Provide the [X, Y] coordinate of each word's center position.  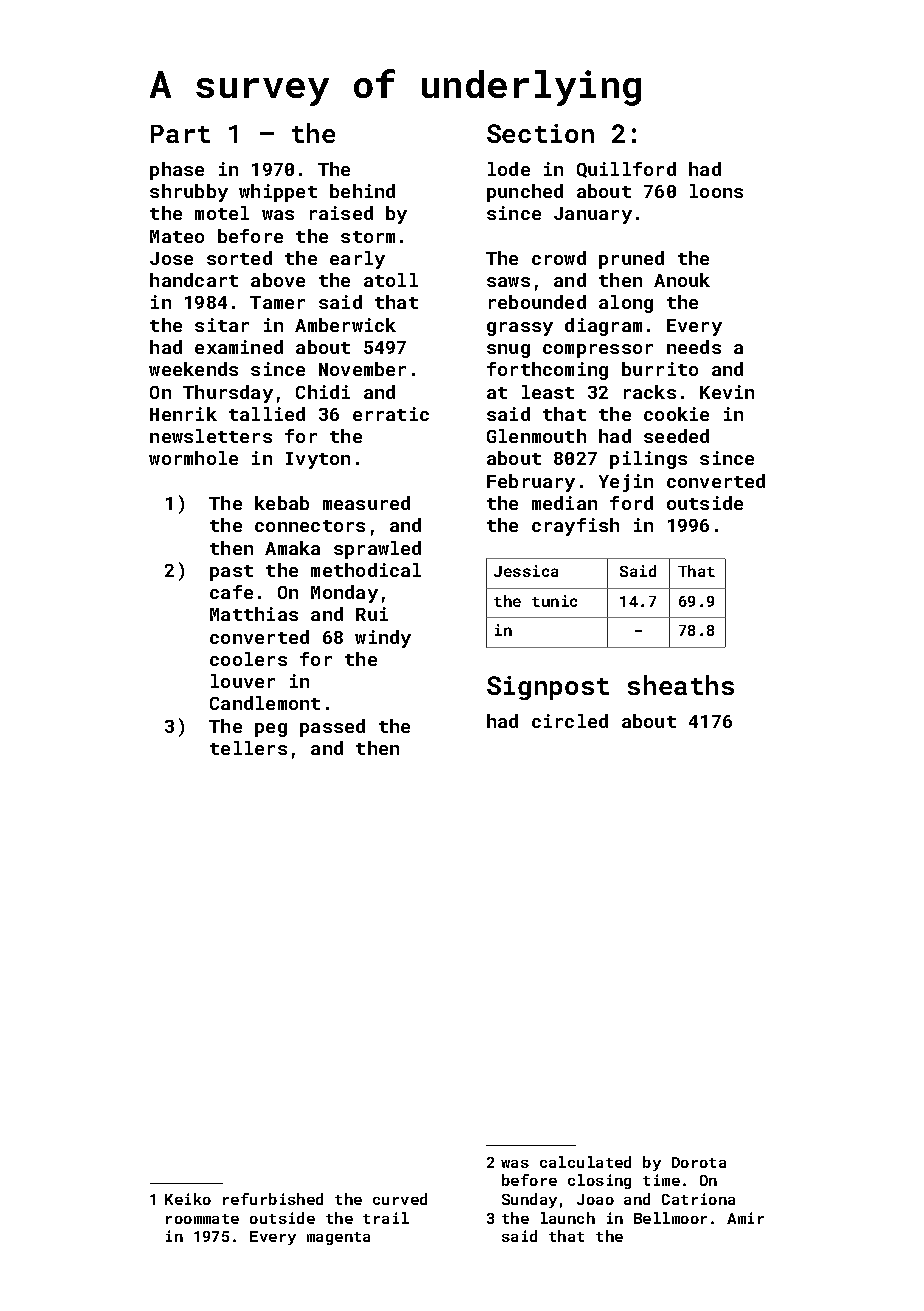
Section [540, 133]
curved [400, 1199]
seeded [676, 436]
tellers [248, 748]
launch [568, 1218]
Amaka [292, 548]
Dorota [699, 1162]
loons [716, 191]
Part [180, 134]
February [531, 483]
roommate [202, 1219]
